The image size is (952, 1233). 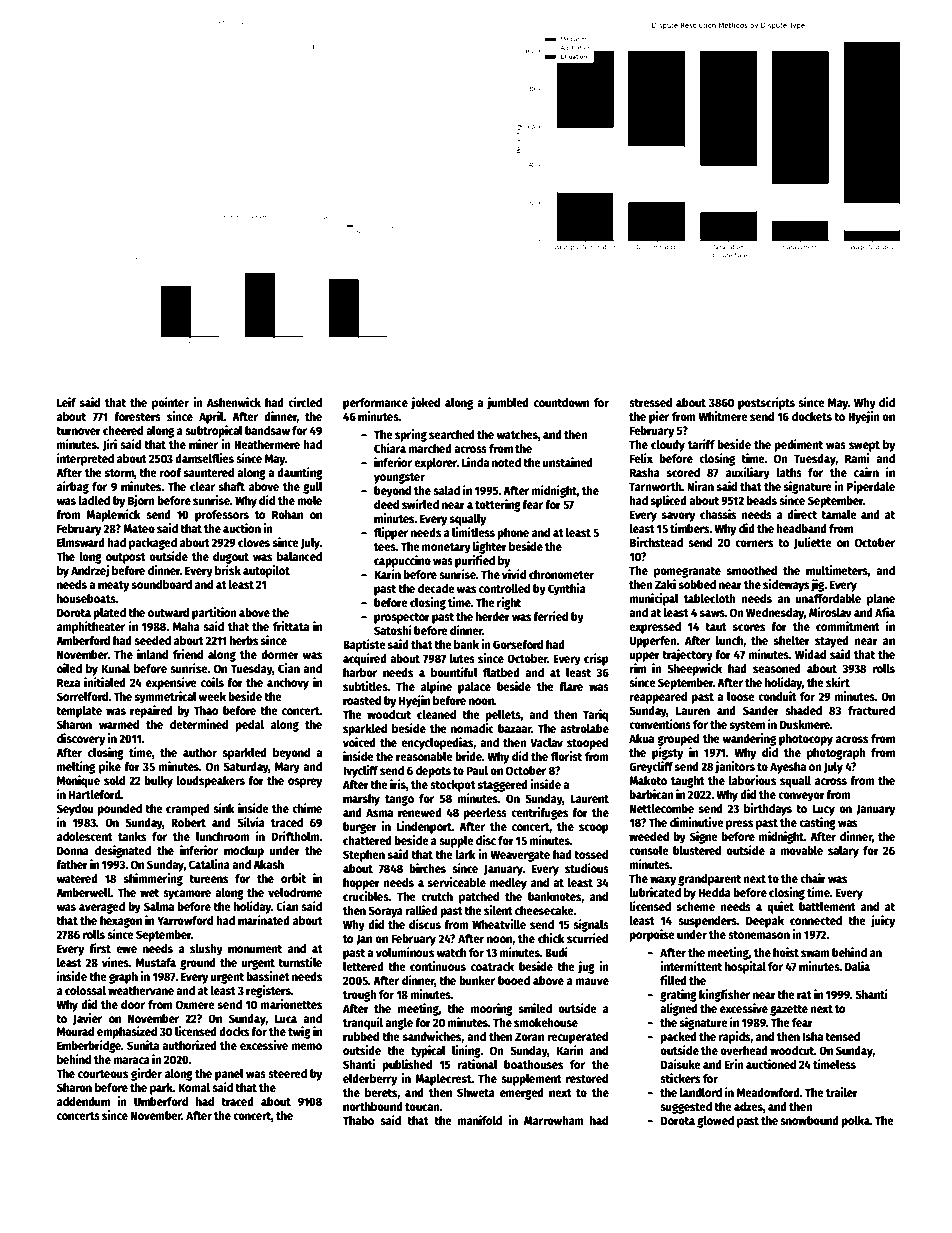 What do you see at coordinates (678, 517) in the screenshot?
I see `savory` at bounding box center [678, 517].
